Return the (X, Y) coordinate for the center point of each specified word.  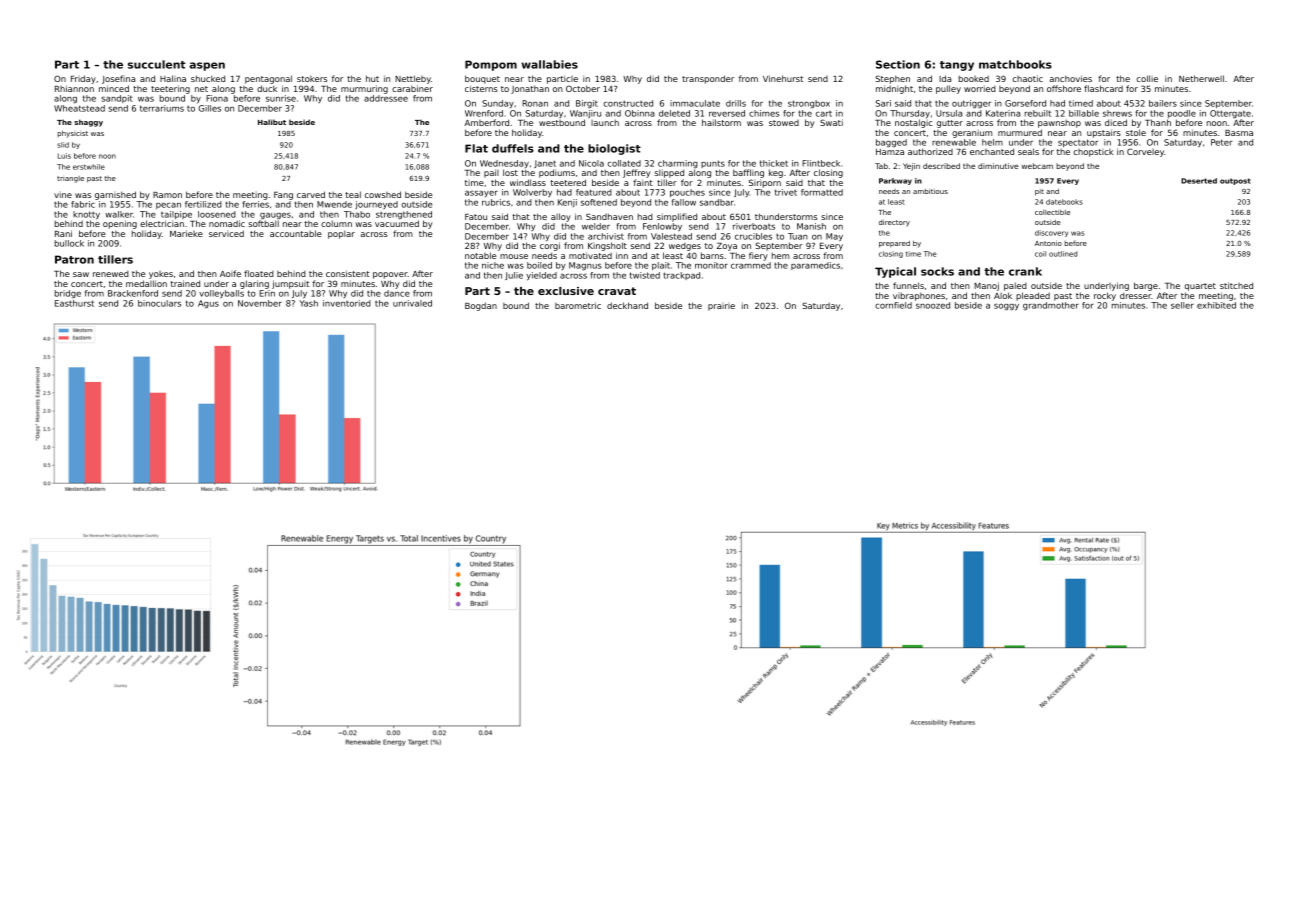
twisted (645, 275)
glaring (254, 284)
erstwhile (89, 167)
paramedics (815, 266)
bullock (69, 243)
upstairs (1104, 133)
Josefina (118, 79)
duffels (513, 148)
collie (1147, 78)
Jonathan (530, 89)
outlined (1063, 254)
